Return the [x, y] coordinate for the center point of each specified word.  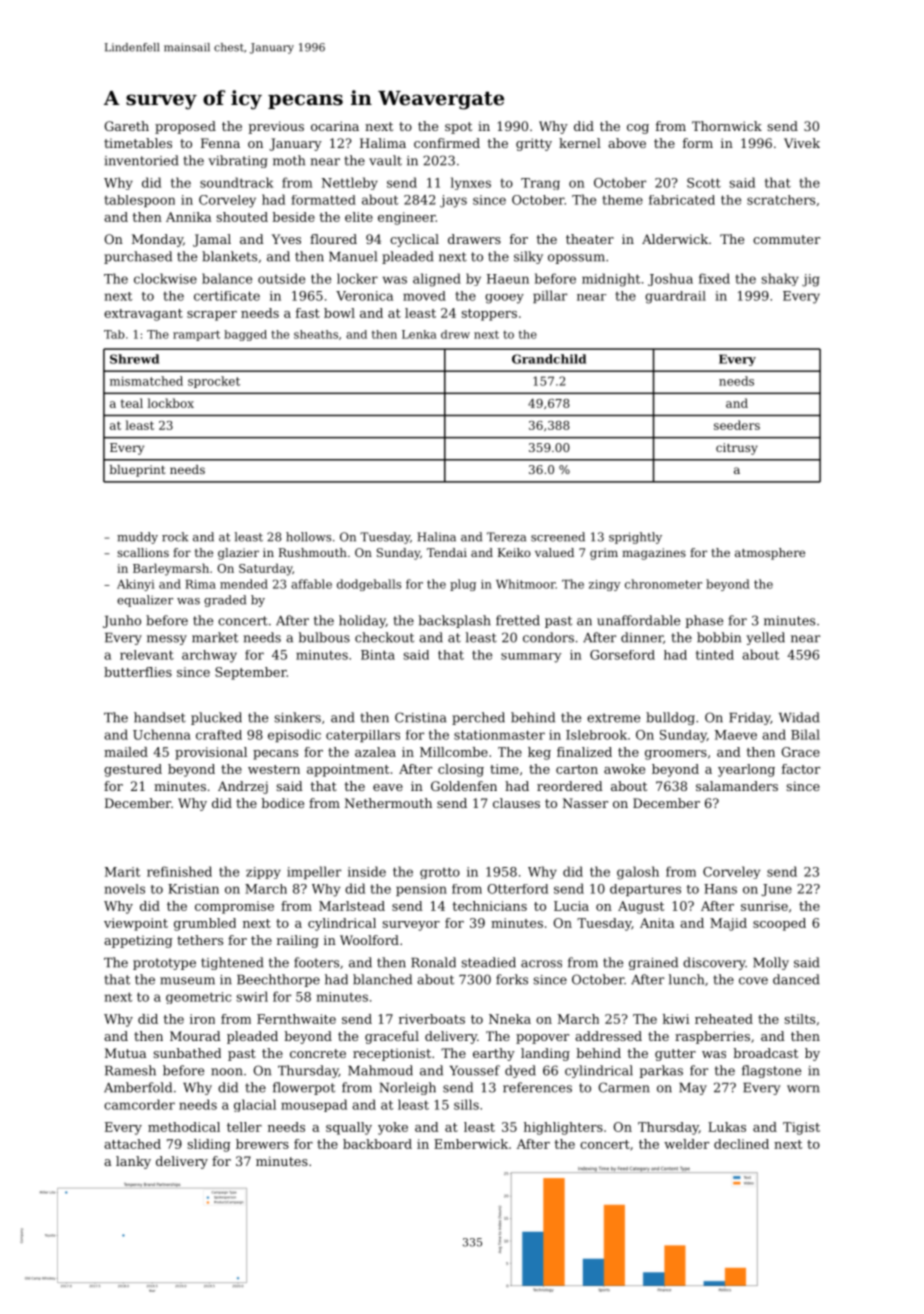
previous [276, 127]
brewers [262, 1144]
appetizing [138, 941]
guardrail [675, 297]
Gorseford [622, 655]
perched [478, 718]
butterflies [138, 672]
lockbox [170, 403]
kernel [580, 143]
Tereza [506, 537]
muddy [137, 538]
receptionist [392, 1054]
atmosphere [770, 554]
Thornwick [727, 126]
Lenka [419, 334]
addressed [608, 1036]
